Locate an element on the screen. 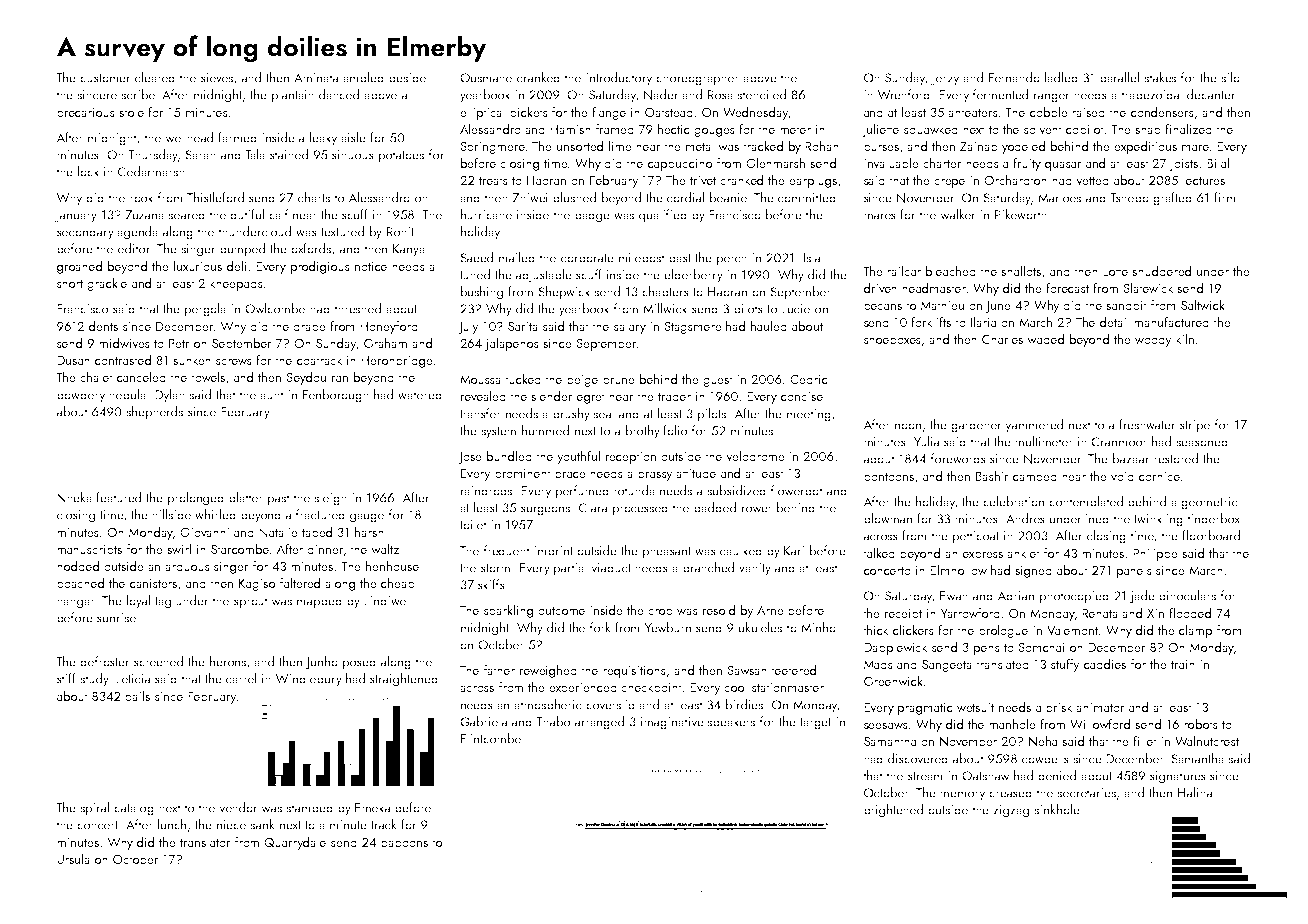  ladled is located at coordinates (1061, 77).
